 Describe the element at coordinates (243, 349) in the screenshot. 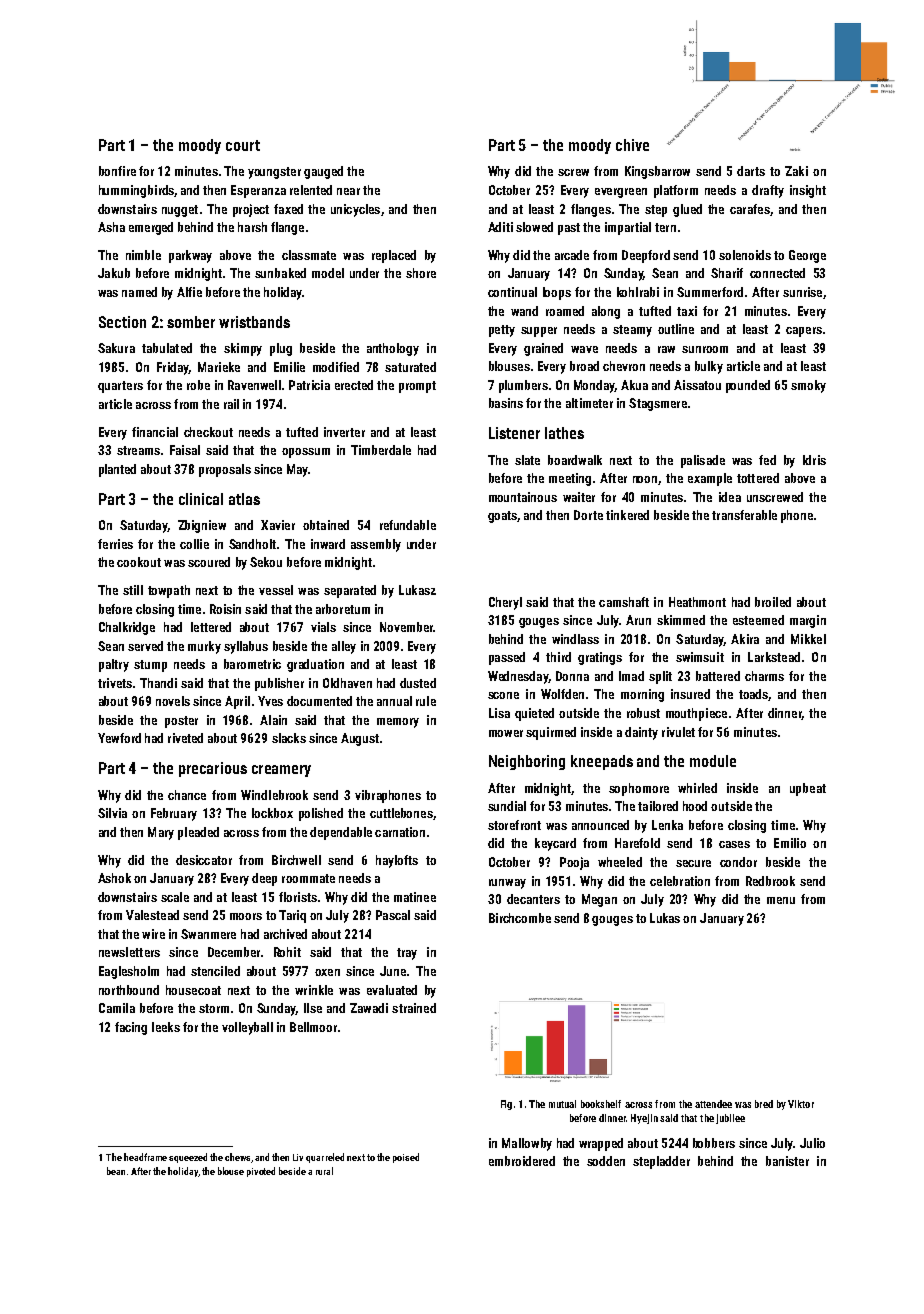

I see `skimpy` at that location.
